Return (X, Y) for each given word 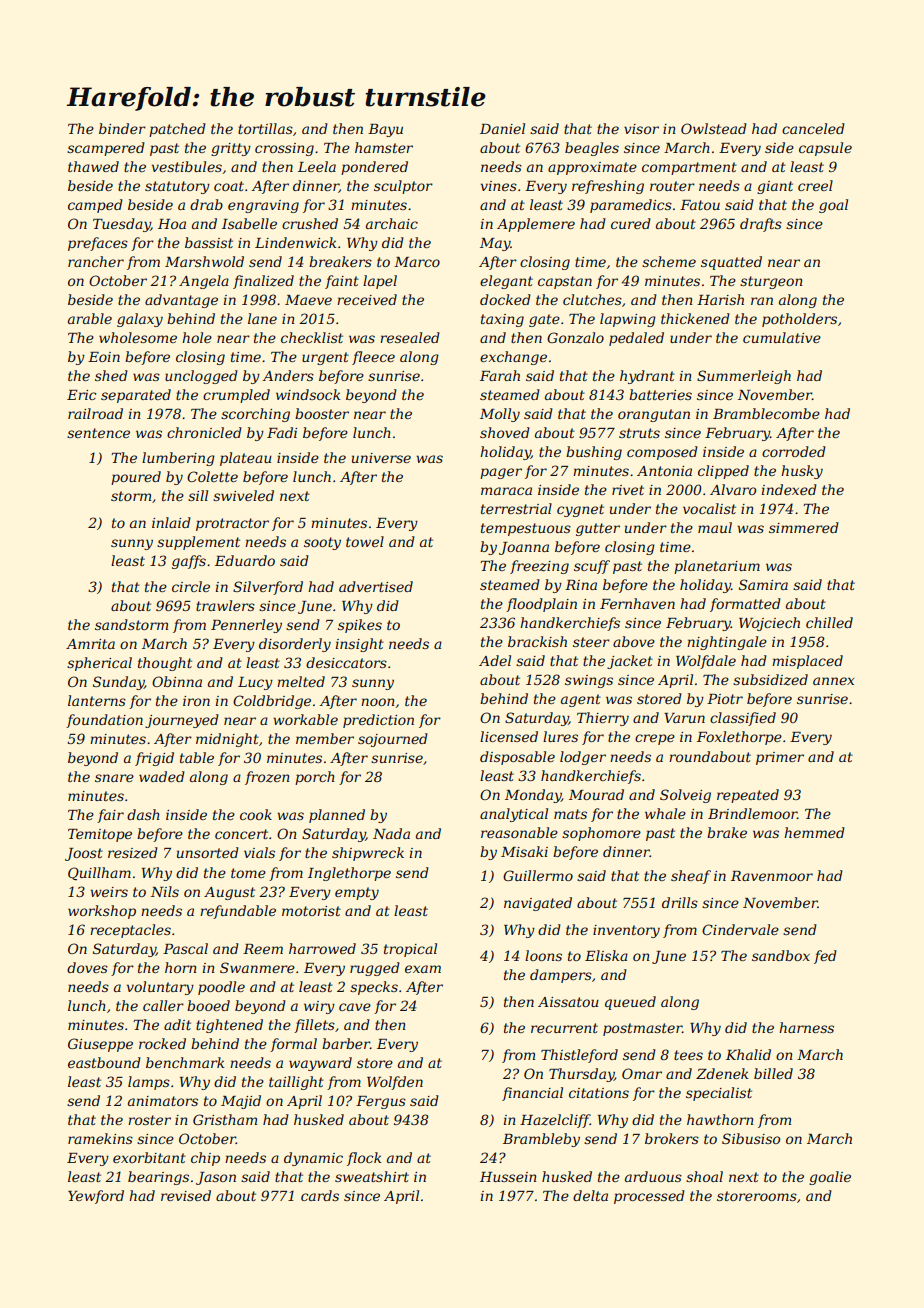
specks (374, 988)
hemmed (814, 832)
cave (355, 1007)
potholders (799, 320)
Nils (165, 891)
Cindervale (740, 929)
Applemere (536, 225)
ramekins (100, 1138)
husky (802, 472)
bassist (209, 242)
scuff (592, 567)
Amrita (90, 644)
